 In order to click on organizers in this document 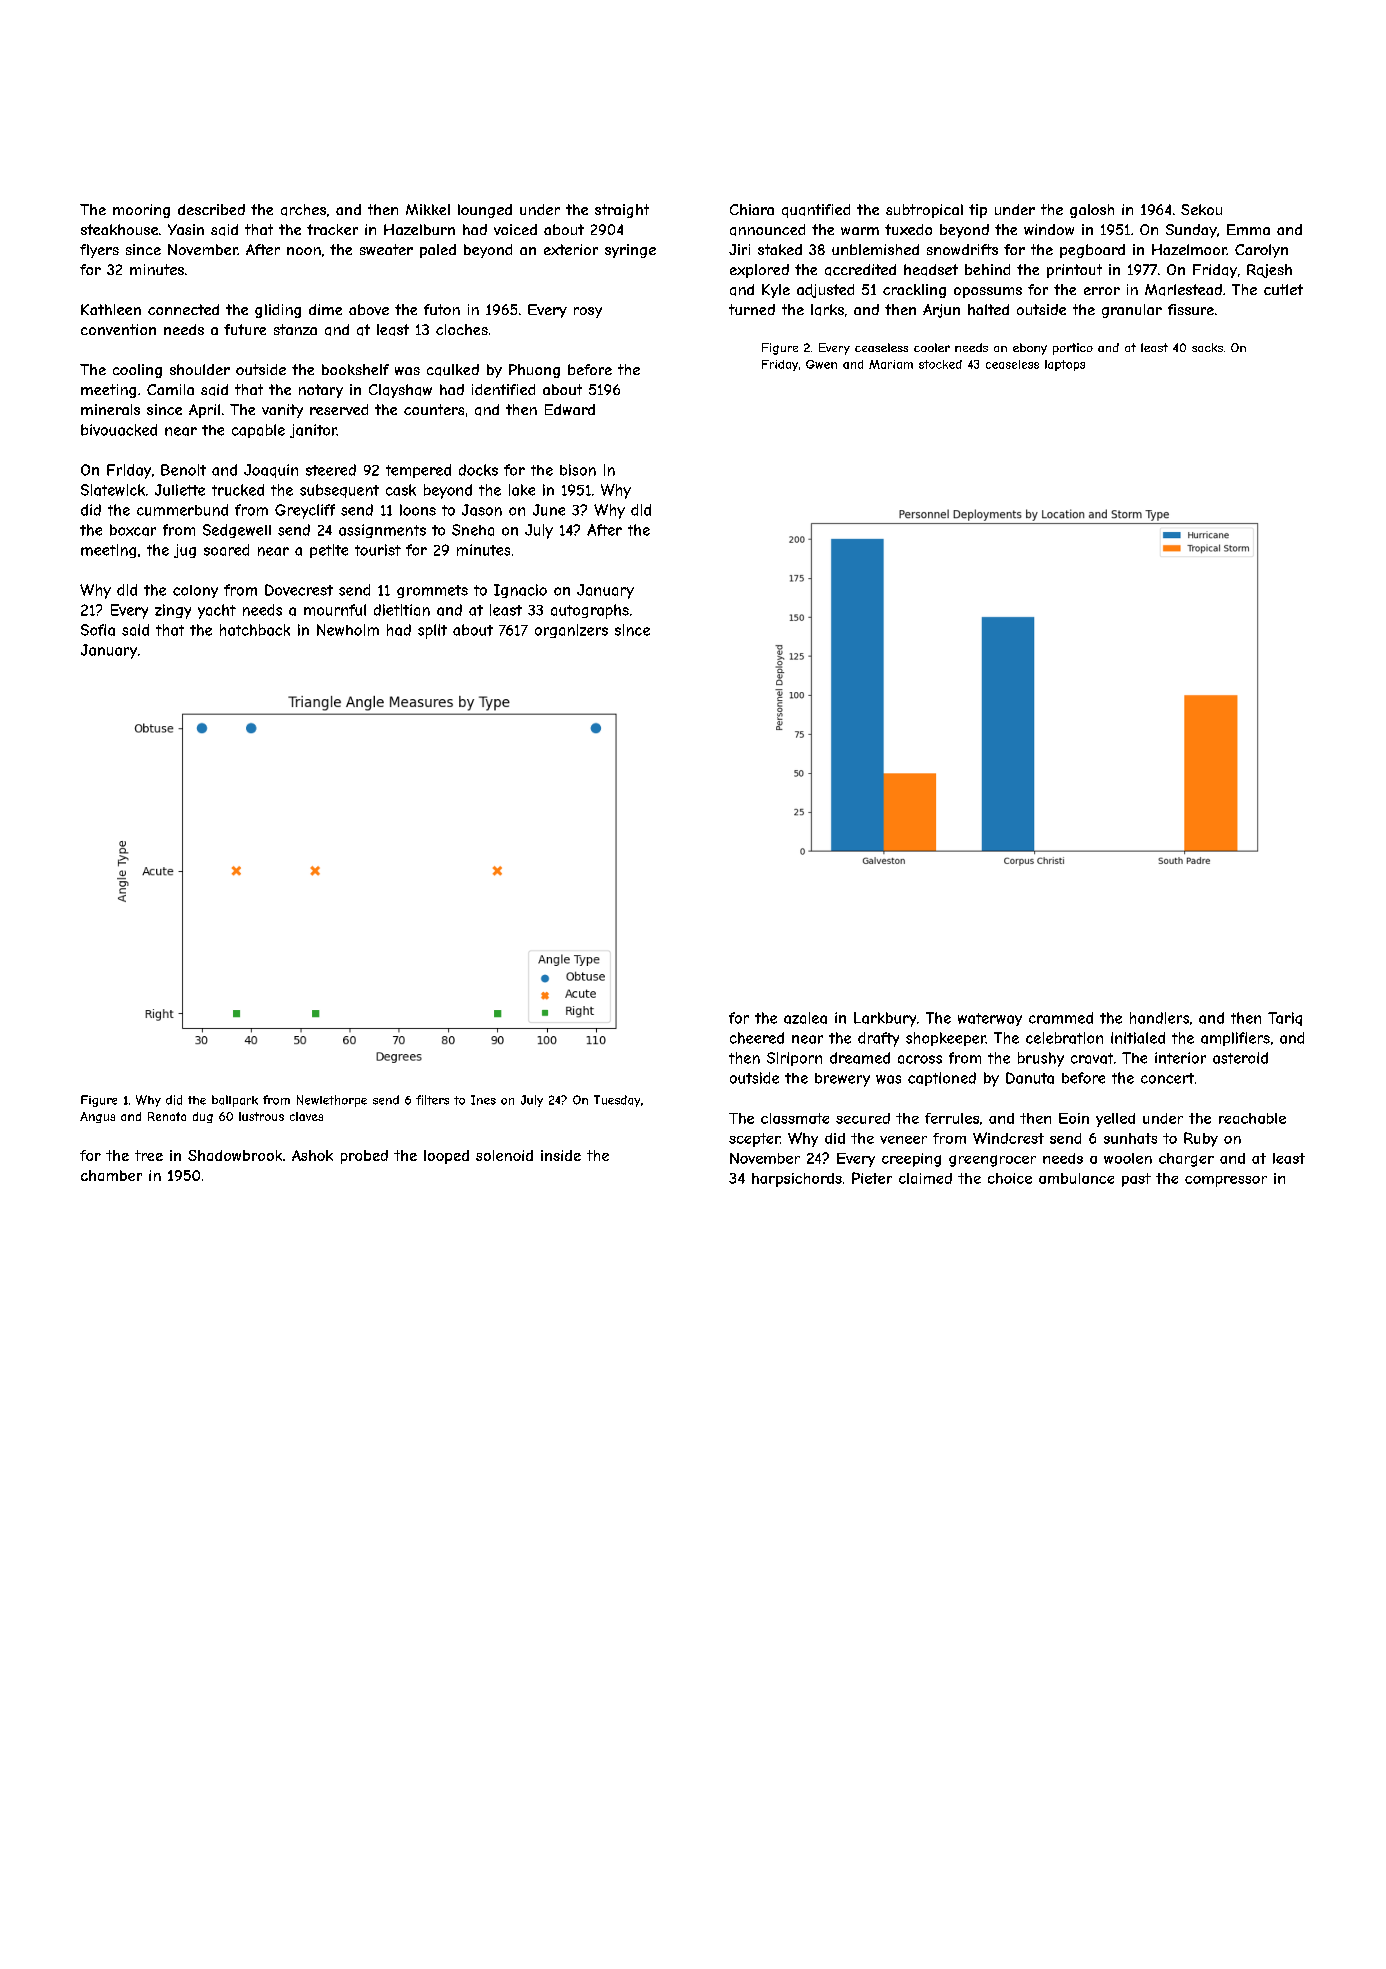, I will do `click(571, 631)`.
